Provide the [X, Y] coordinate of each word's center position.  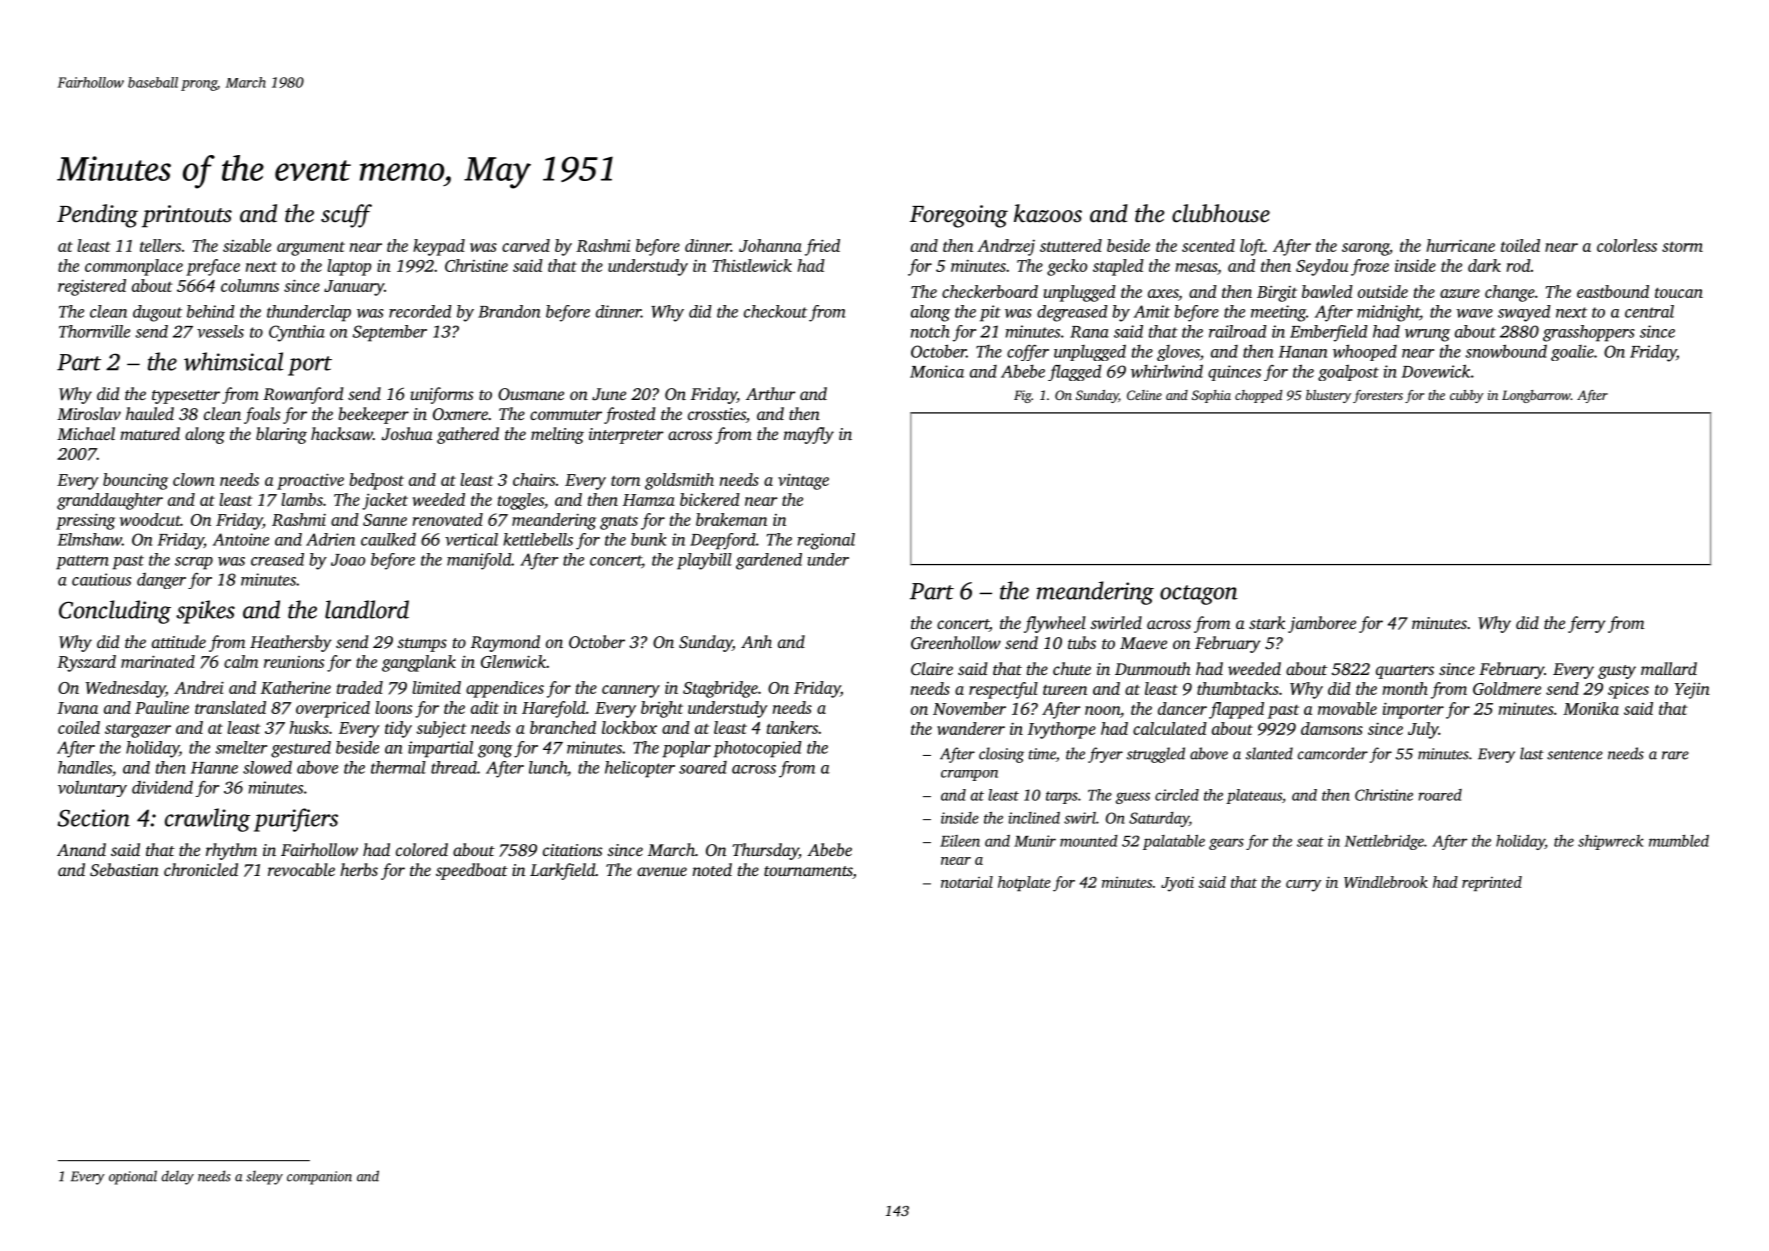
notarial [967, 882]
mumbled [1679, 841]
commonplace [134, 267]
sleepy [264, 1178]
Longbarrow [1536, 396]
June [609, 394]
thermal [398, 767]
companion [319, 1178]
